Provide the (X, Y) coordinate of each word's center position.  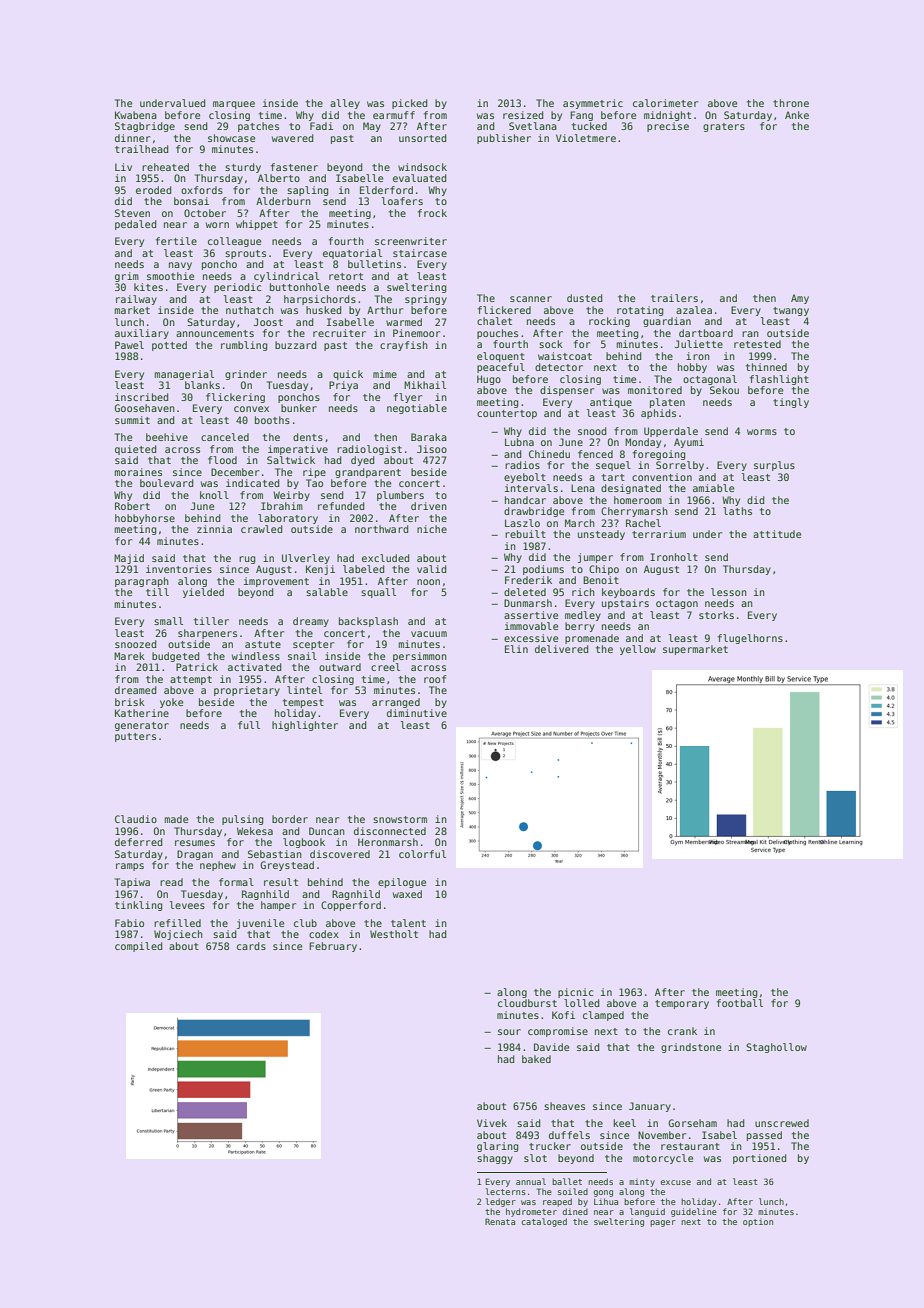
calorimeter (665, 103)
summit (132, 420)
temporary (682, 1004)
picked (409, 104)
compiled (138, 947)
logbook (304, 843)
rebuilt (525, 534)
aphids (658, 414)
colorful (422, 854)
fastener (294, 167)
